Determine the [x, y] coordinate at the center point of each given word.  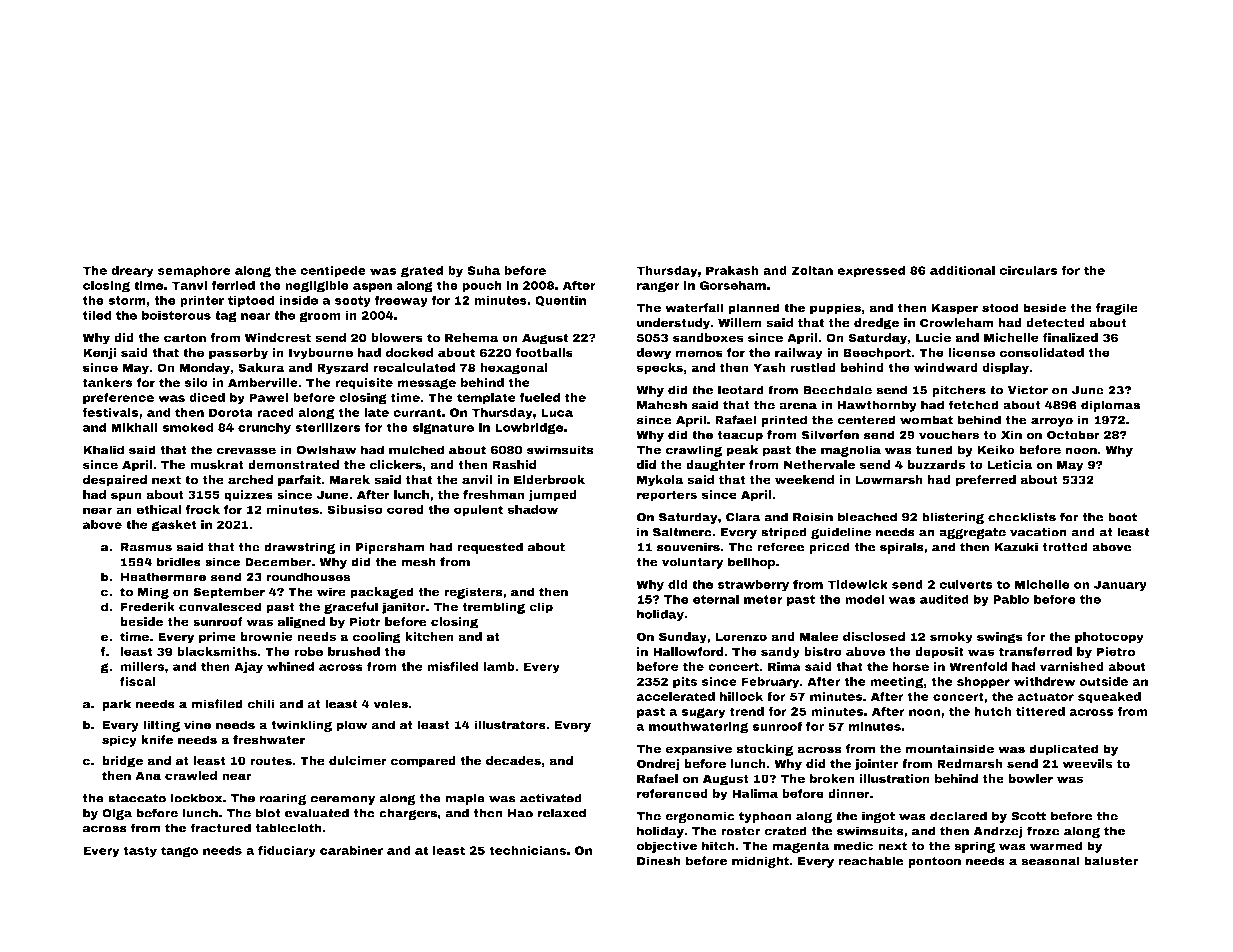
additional [962, 270]
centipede [333, 272]
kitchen [429, 636]
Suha [483, 270]
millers [142, 666]
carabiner [351, 850]
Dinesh [659, 861]
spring [974, 847]
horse [911, 666]
